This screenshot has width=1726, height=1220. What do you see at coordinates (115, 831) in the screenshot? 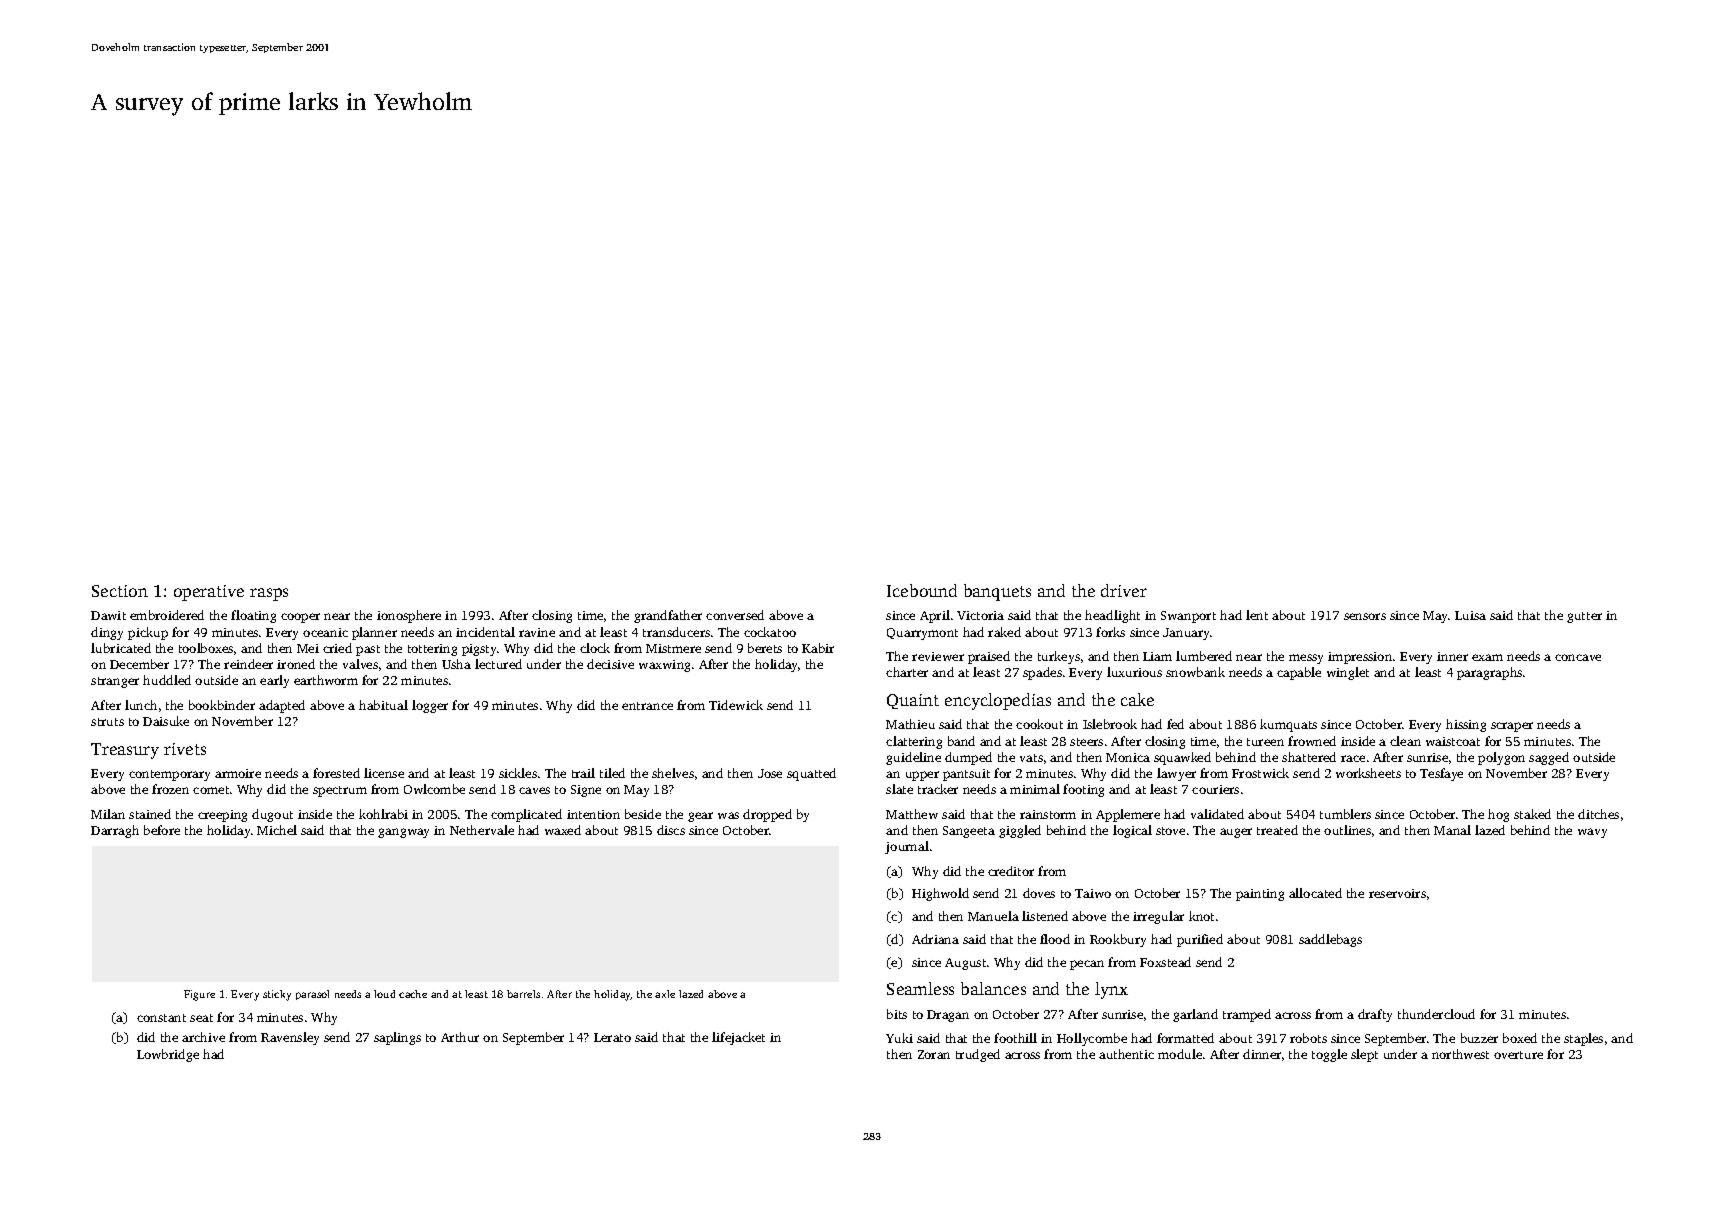
I see `Darragh` at bounding box center [115, 831].
